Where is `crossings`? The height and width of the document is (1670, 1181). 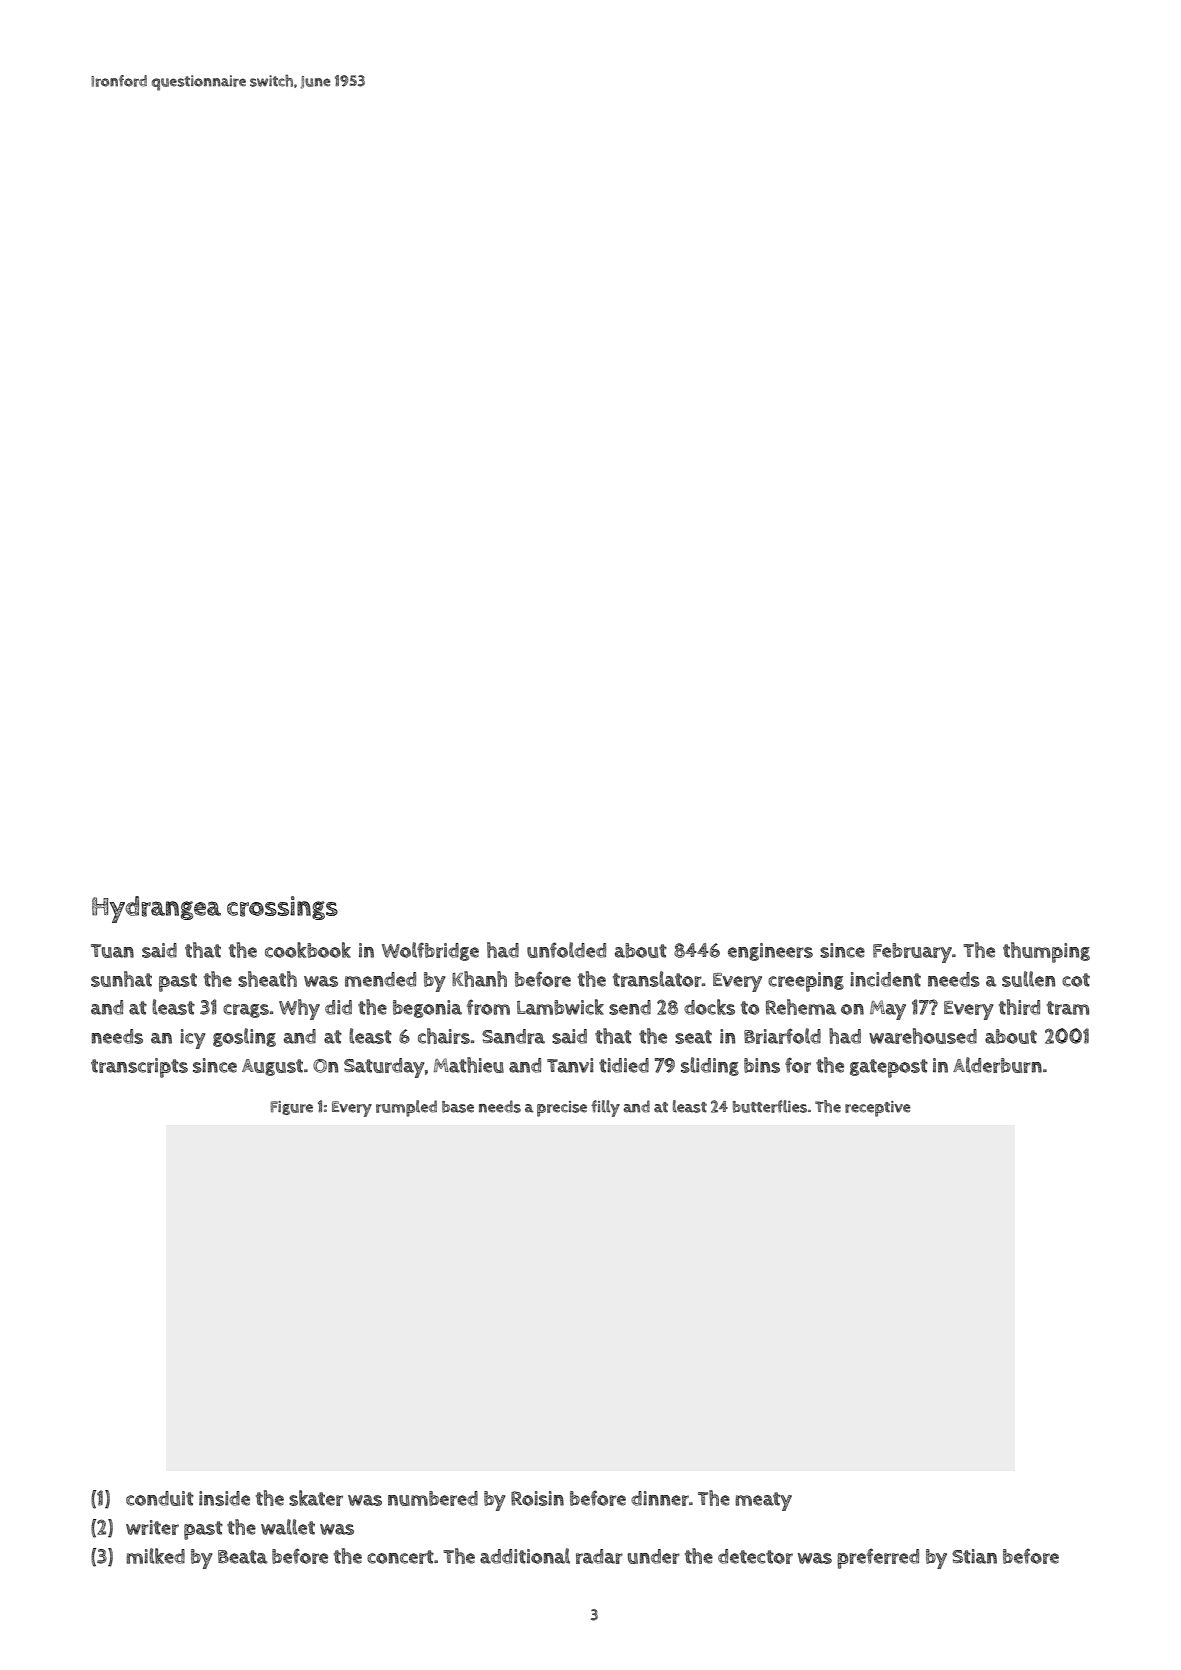 crossings is located at coordinates (282, 908).
